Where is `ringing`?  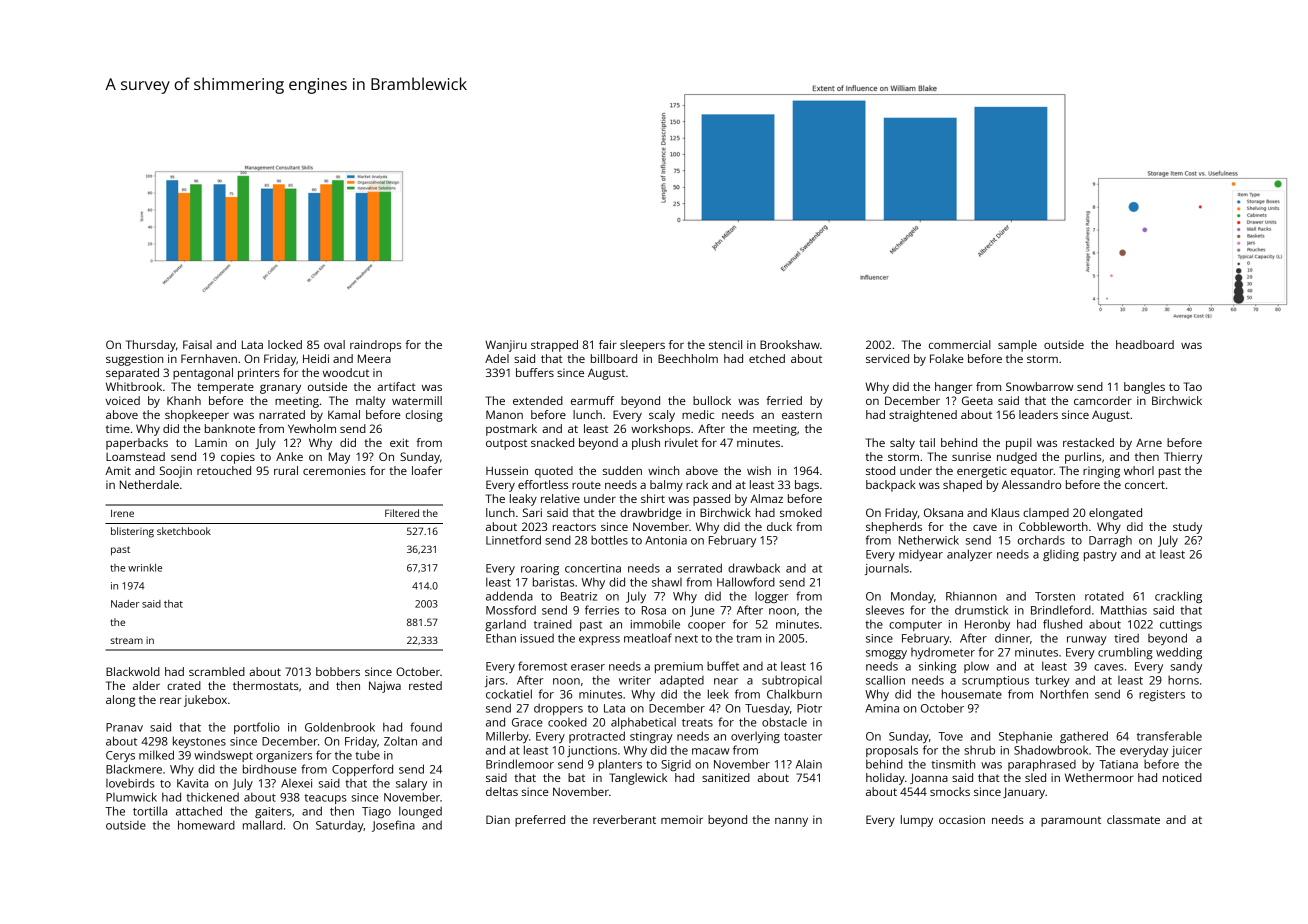
ringing is located at coordinates (1101, 472).
